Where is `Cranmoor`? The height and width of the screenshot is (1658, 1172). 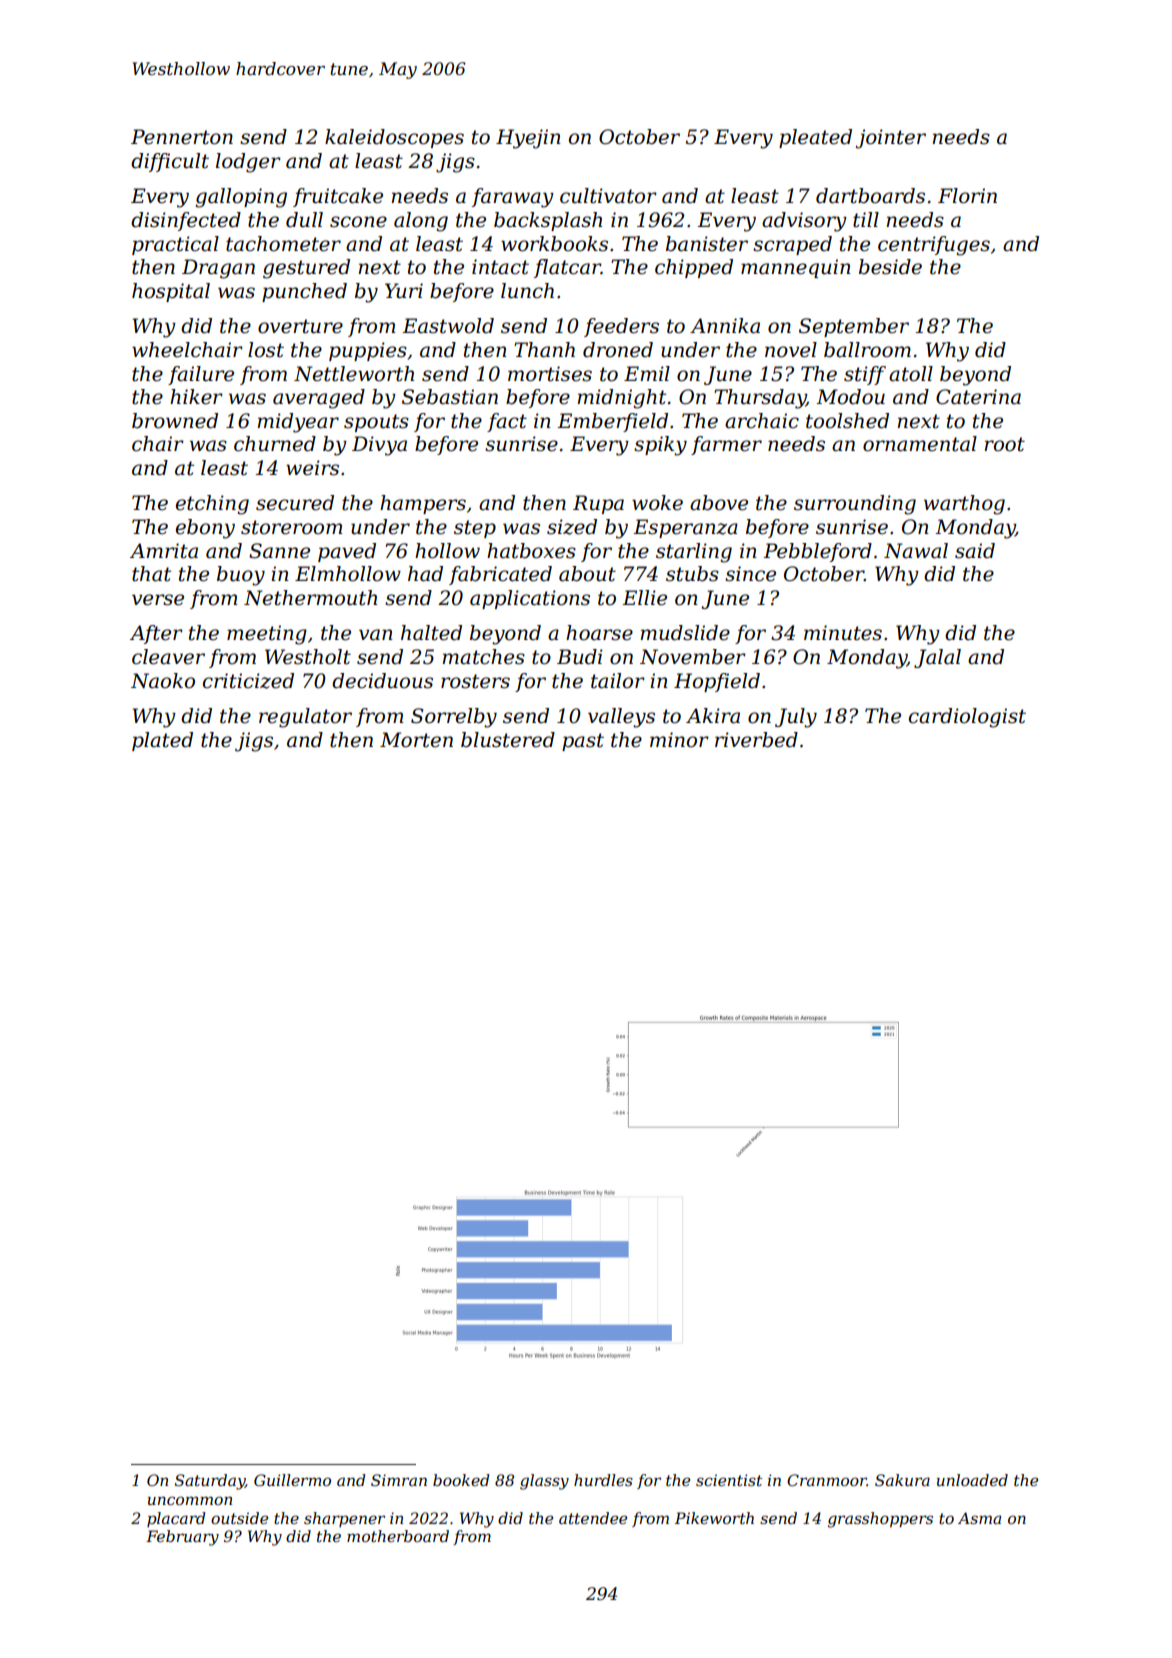
Cranmoor is located at coordinates (827, 1480).
